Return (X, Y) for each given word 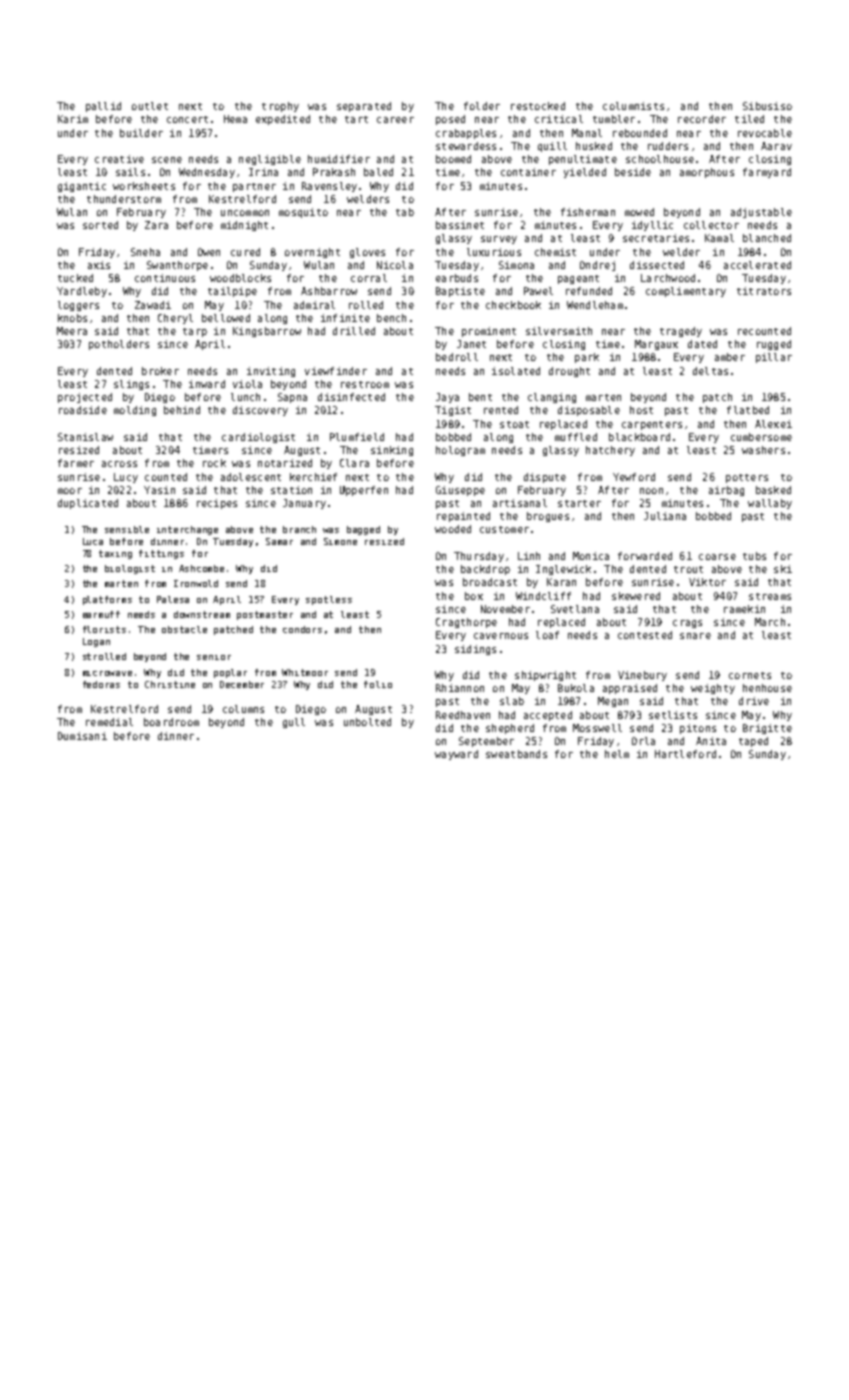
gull (294, 723)
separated (364, 107)
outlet (150, 106)
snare (695, 636)
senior (214, 657)
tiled (749, 119)
